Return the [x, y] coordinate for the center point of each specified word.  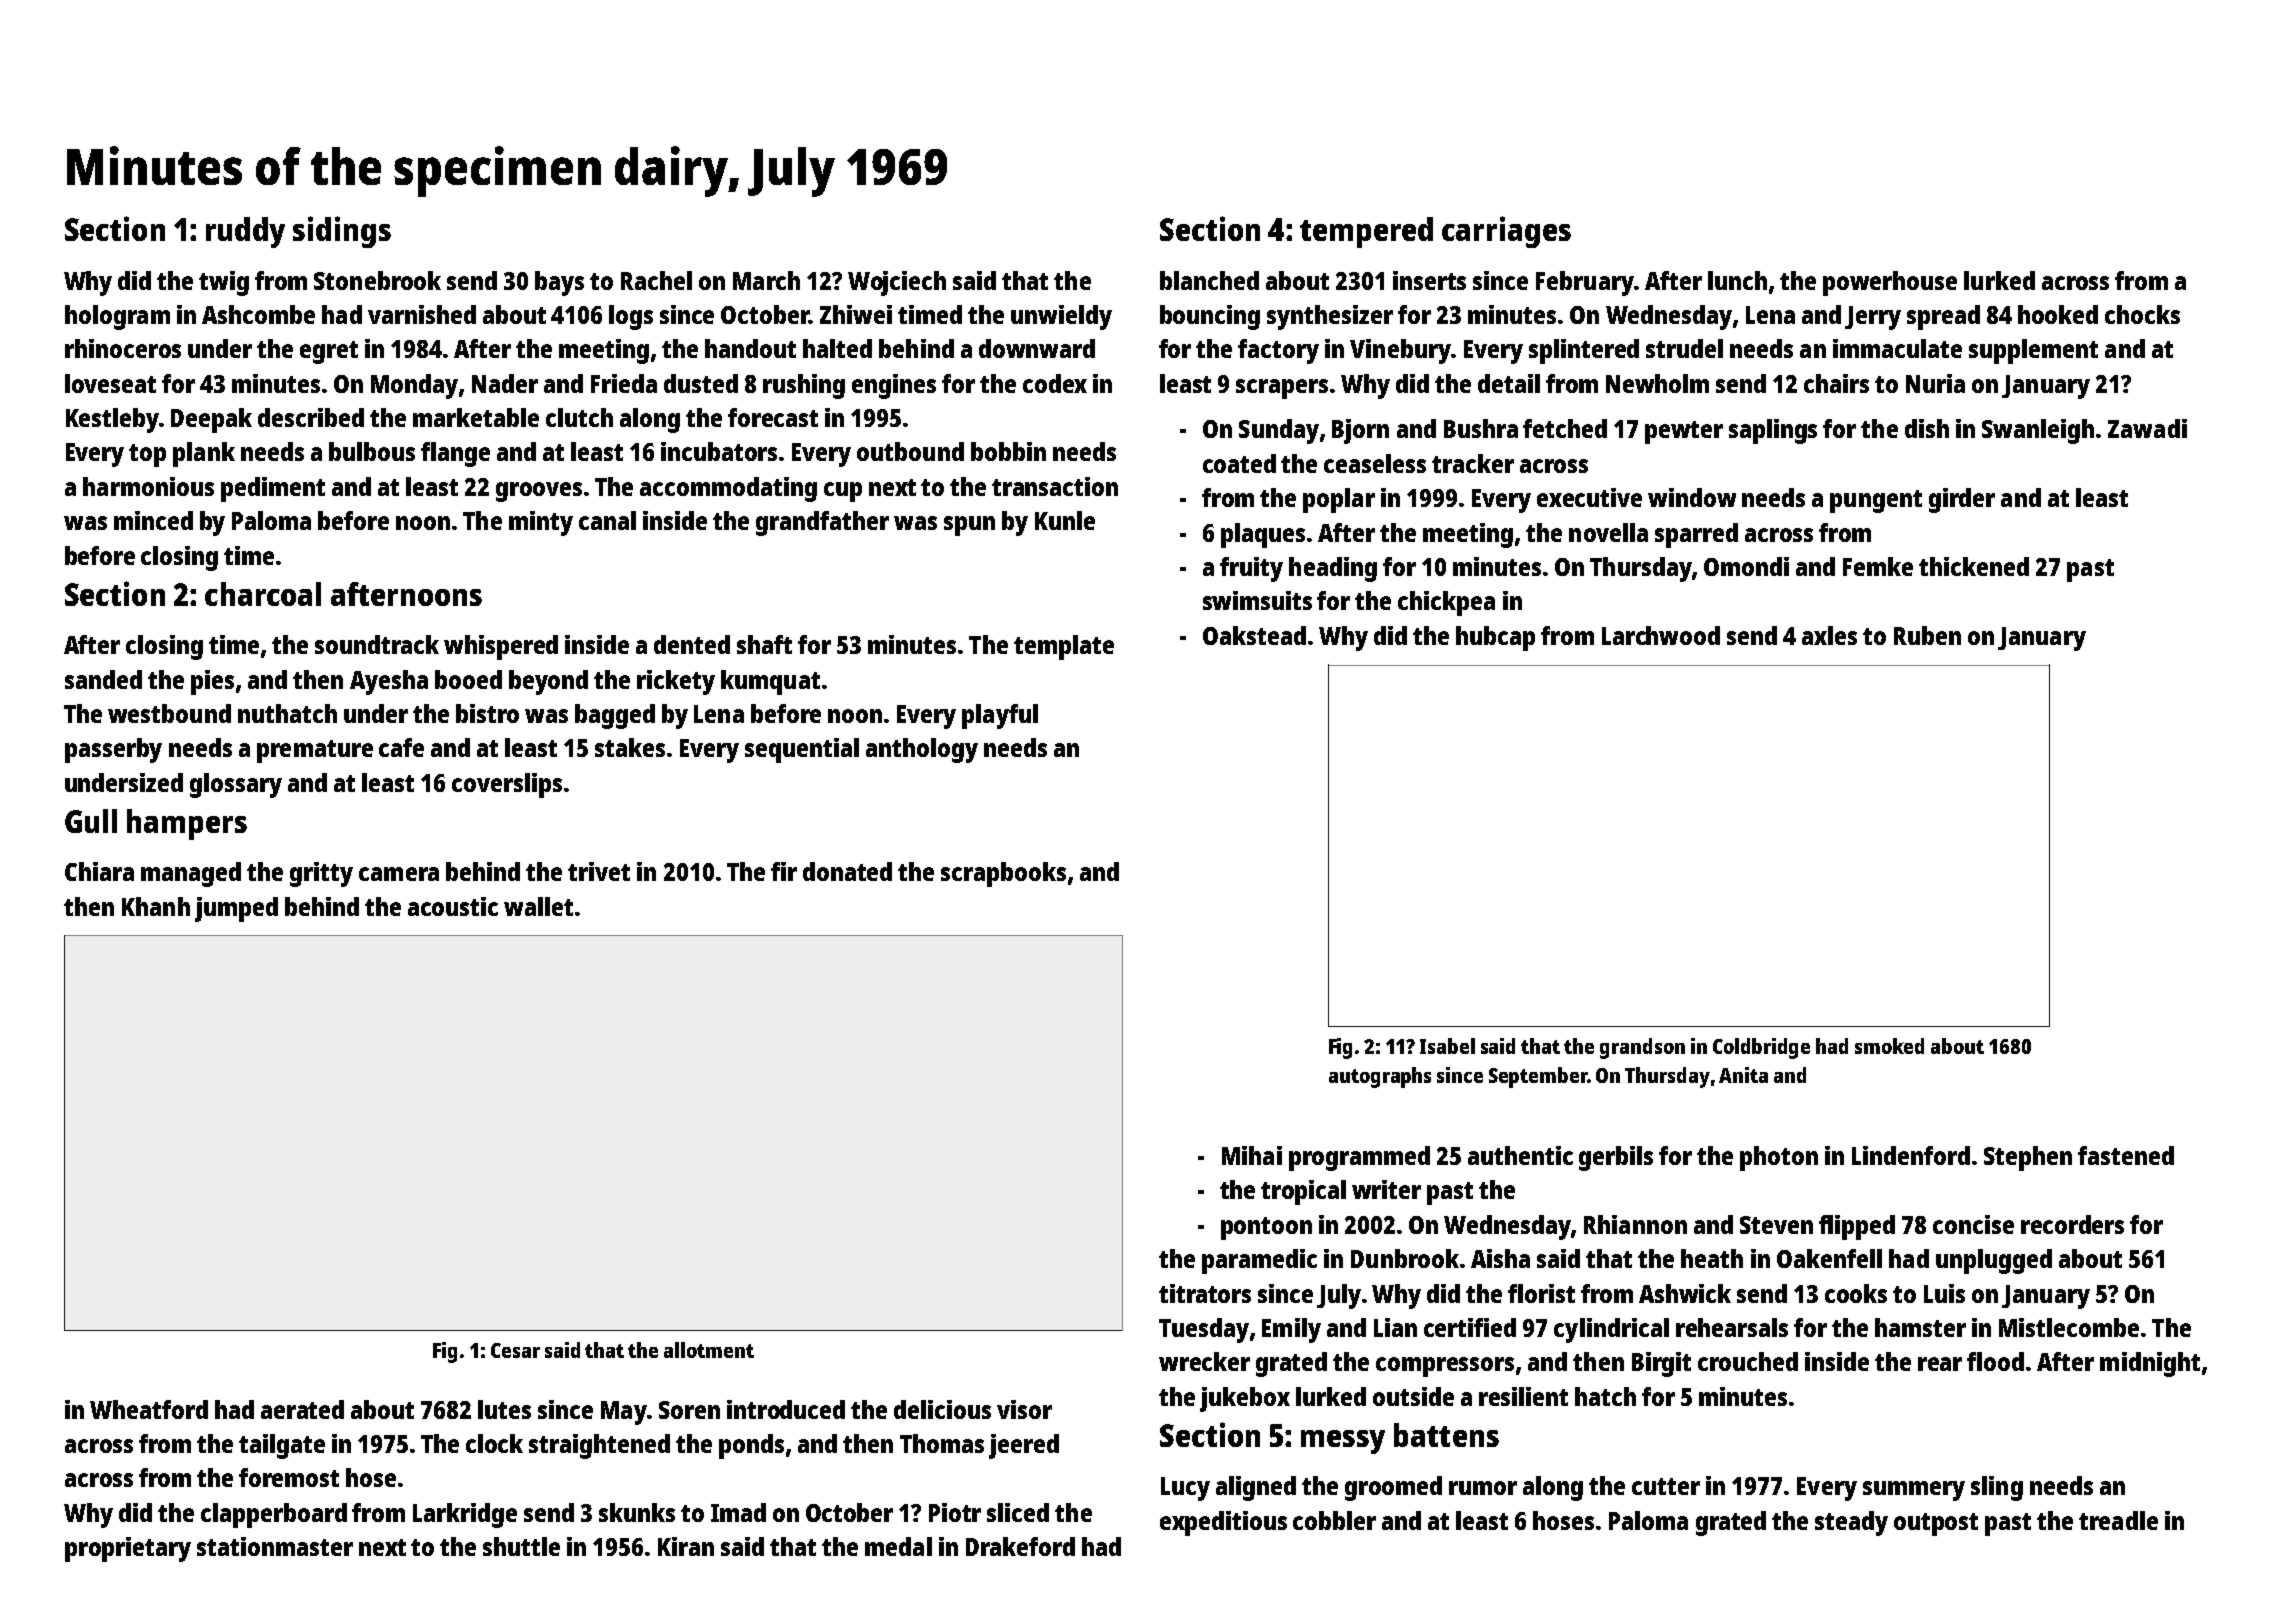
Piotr [955, 1512]
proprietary [128, 1549]
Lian [1395, 1327]
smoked [1889, 1046]
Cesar [515, 1350]
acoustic [453, 906]
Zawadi [2147, 428]
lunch [1737, 280]
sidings [342, 232]
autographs [1380, 1077]
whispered [501, 647]
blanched [1209, 280]
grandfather [822, 523]
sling [1997, 1488]
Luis [1944, 1293]
